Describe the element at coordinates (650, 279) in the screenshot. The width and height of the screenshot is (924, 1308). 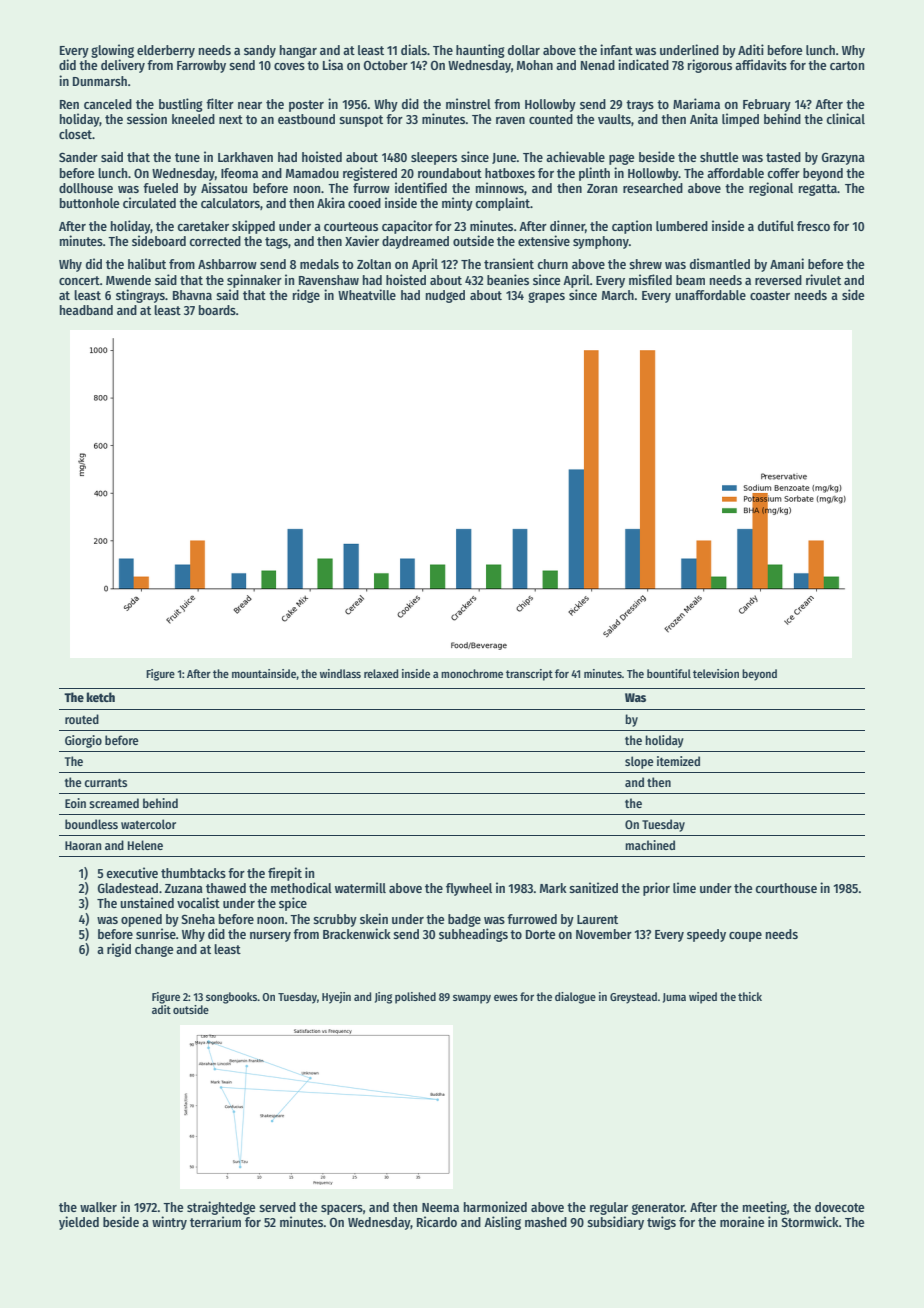
I see `misfiled` at that location.
